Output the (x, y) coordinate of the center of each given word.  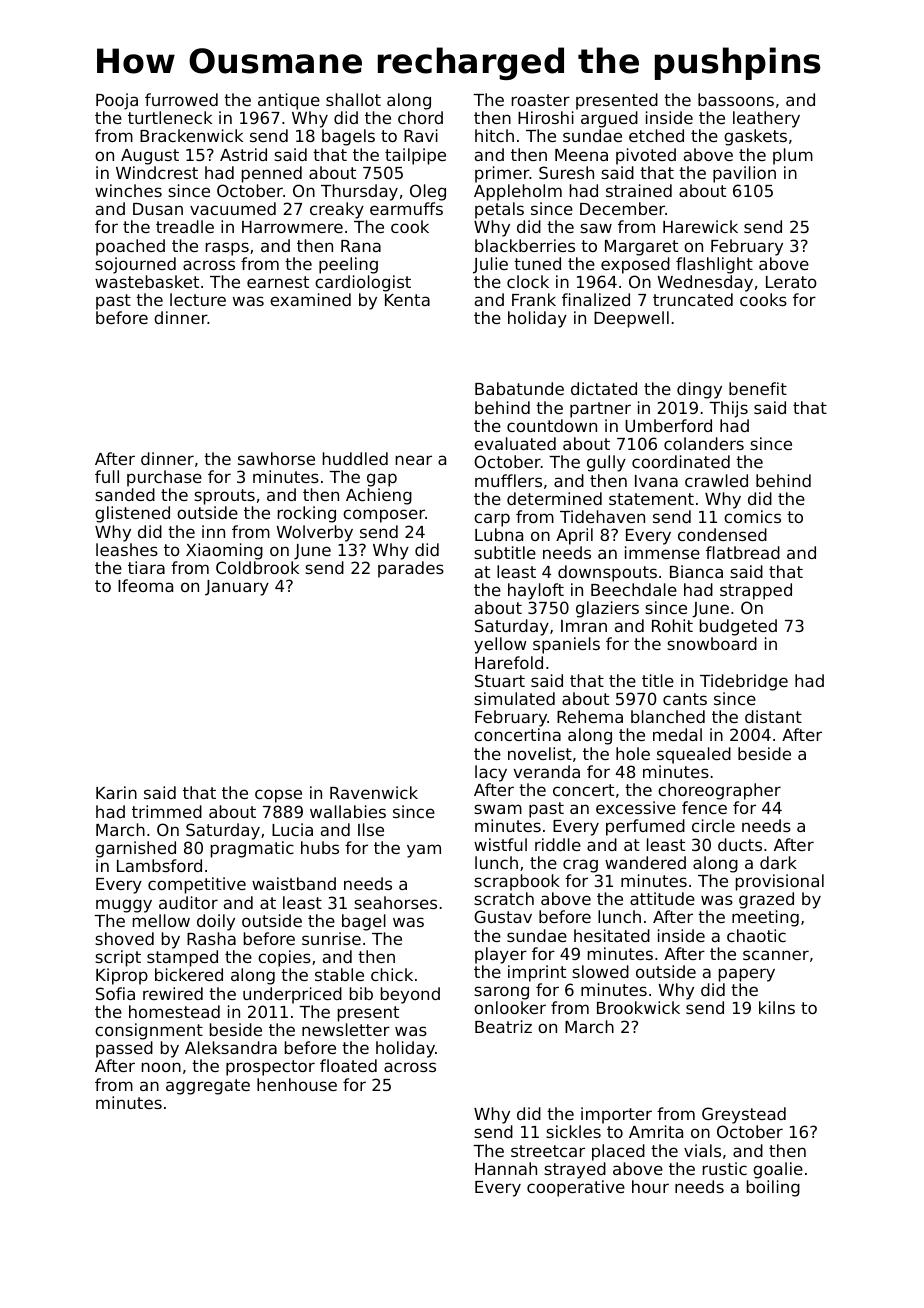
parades (411, 569)
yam (424, 851)
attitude (662, 898)
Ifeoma (145, 585)
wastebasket (147, 281)
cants (685, 699)
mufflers (508, 480)
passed (124, 1049)
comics (752, 516)
